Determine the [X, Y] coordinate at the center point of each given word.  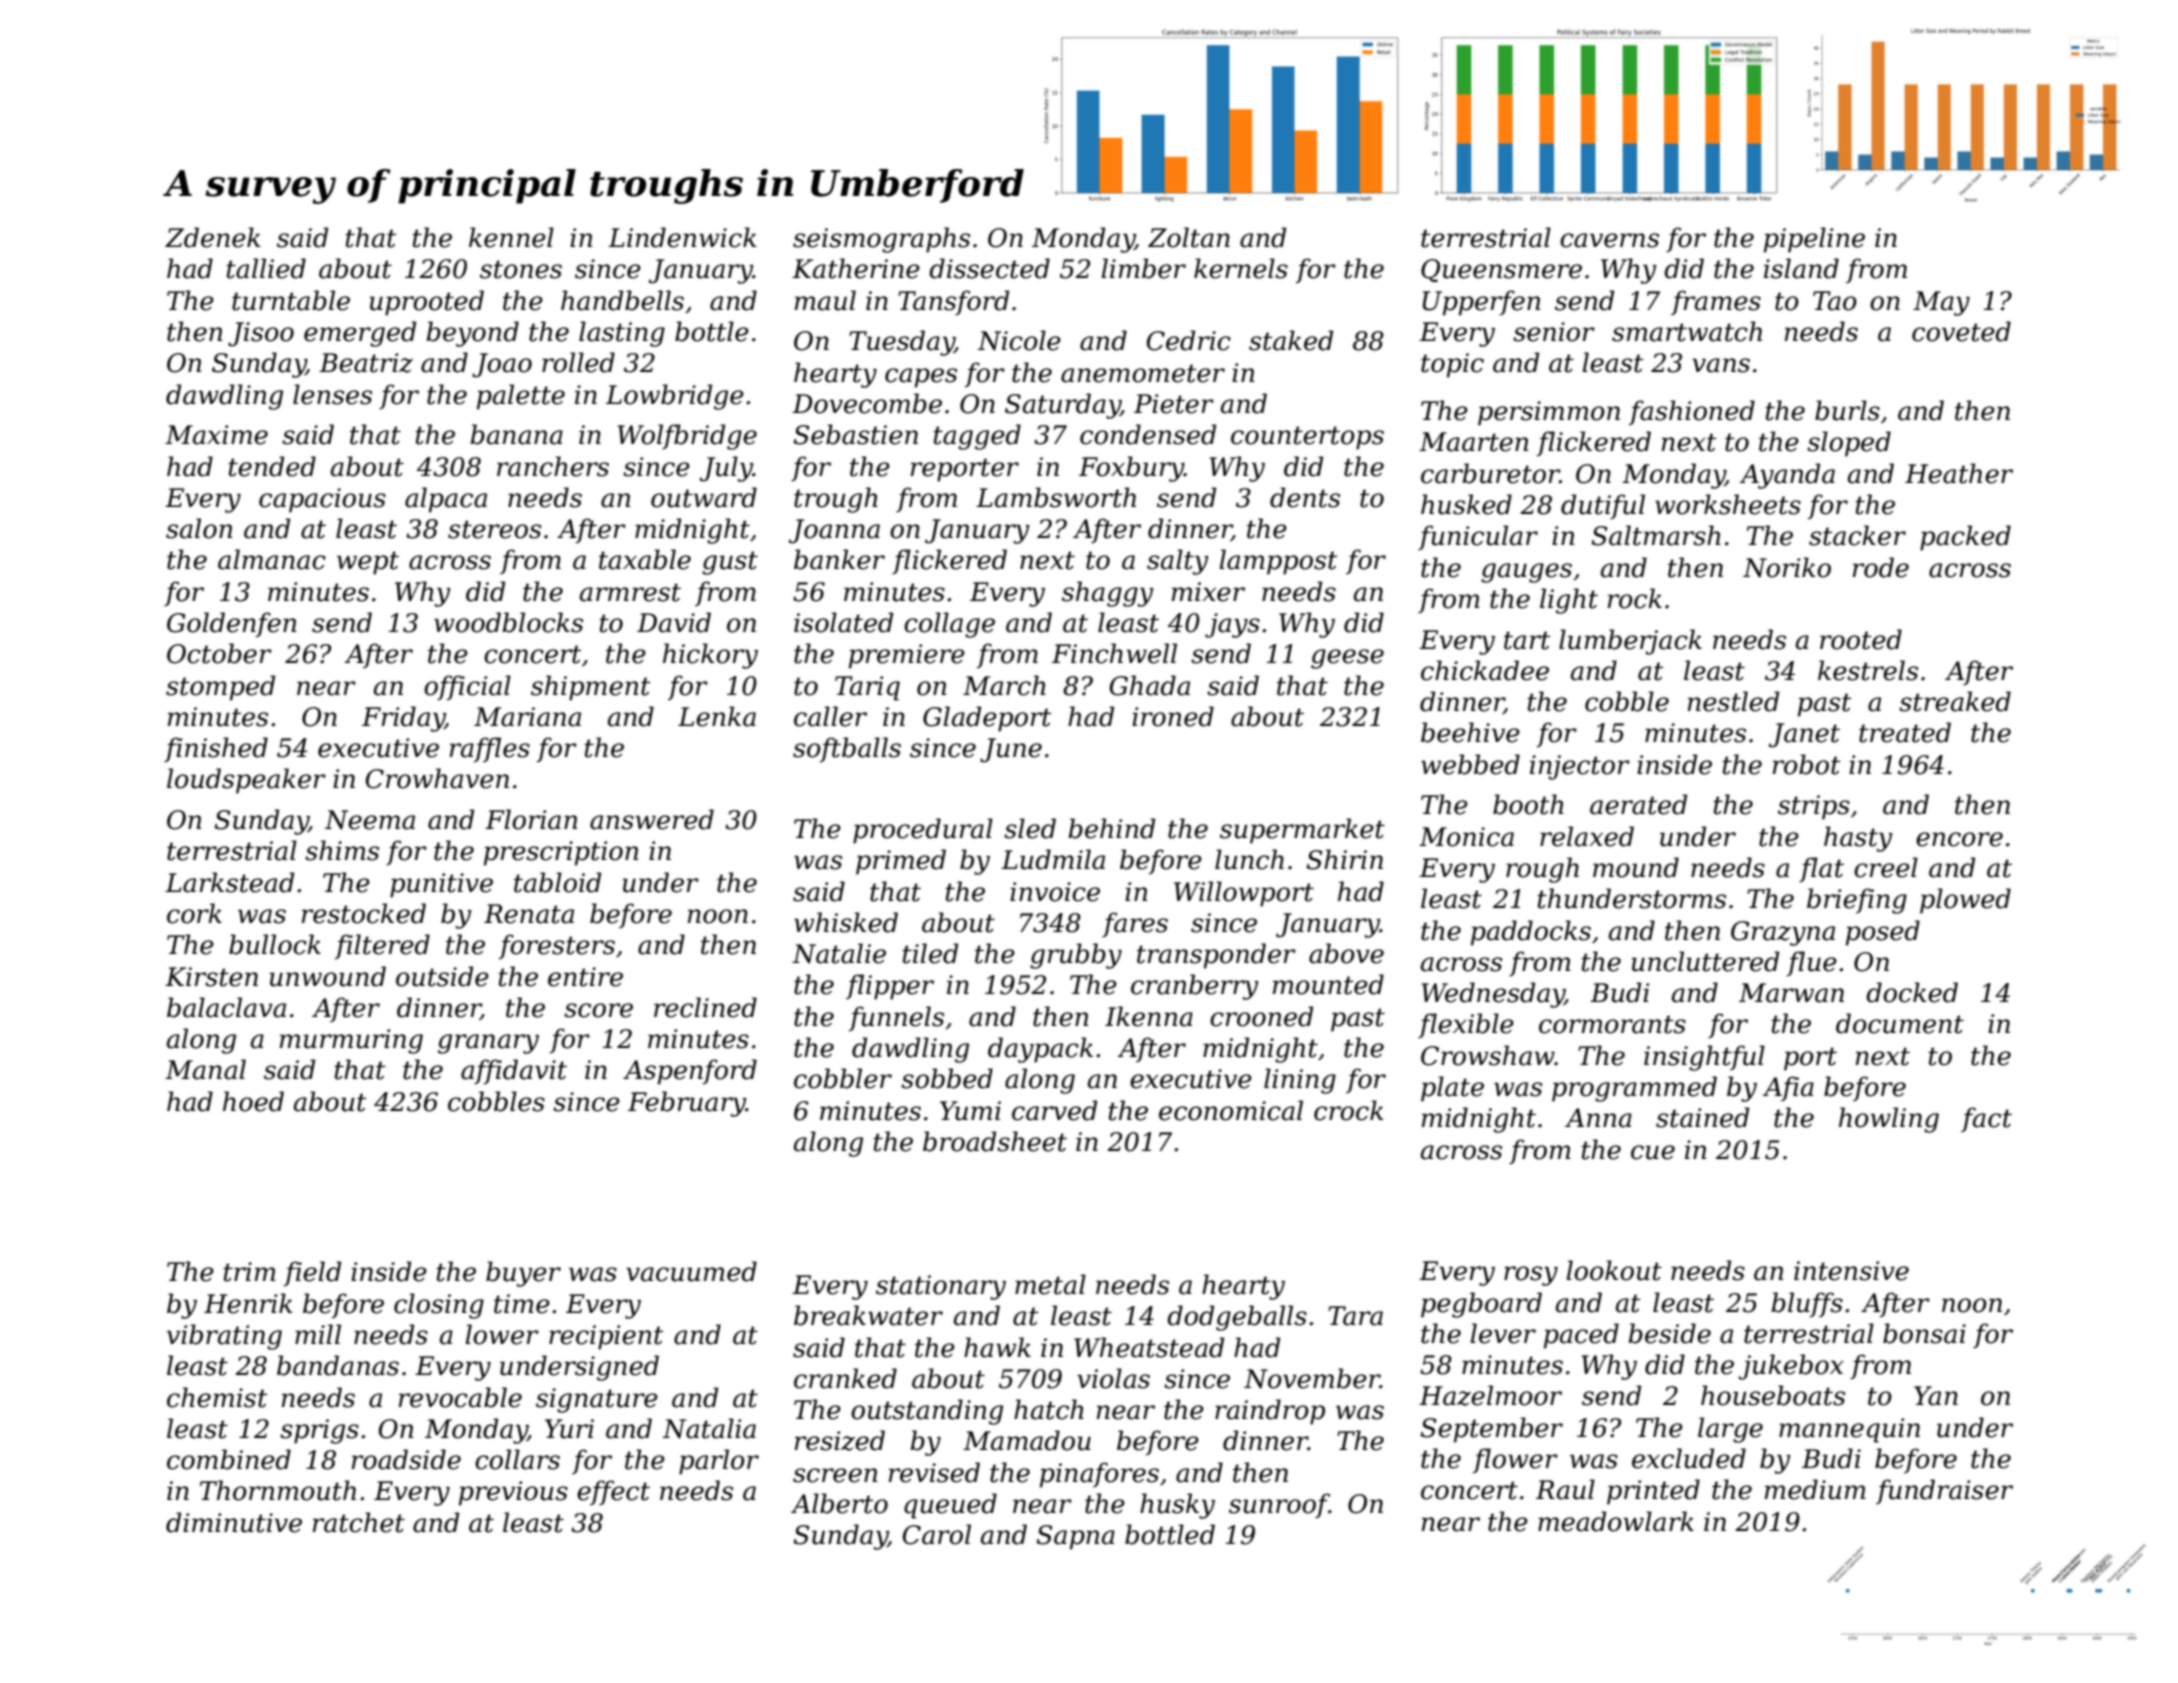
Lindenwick [682, 237]
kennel [511, 237]
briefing [1857, 901]
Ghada [1150, 685]
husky [1177, 1506]
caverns [1609, 240]
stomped [220, 688]
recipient [606, 1337]
